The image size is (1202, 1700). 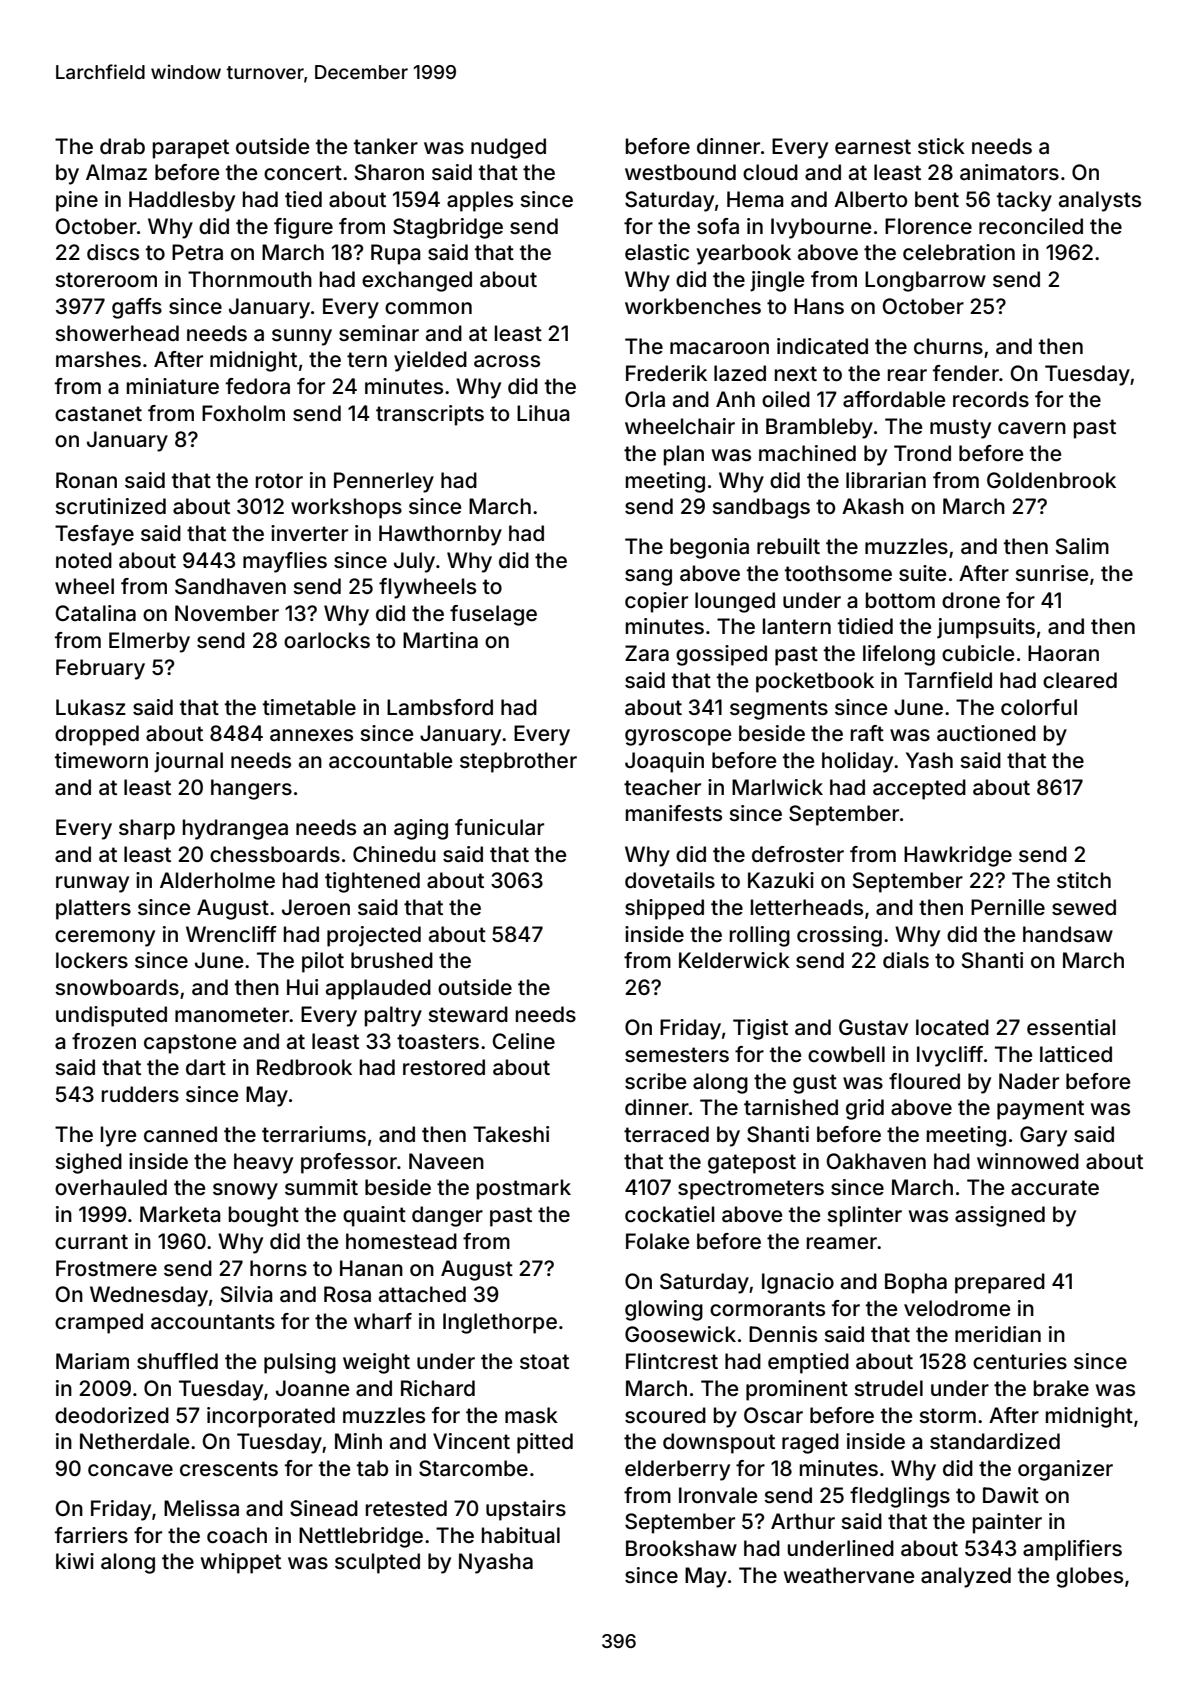 I want to click on westbound, so click(x=680, y=172).
